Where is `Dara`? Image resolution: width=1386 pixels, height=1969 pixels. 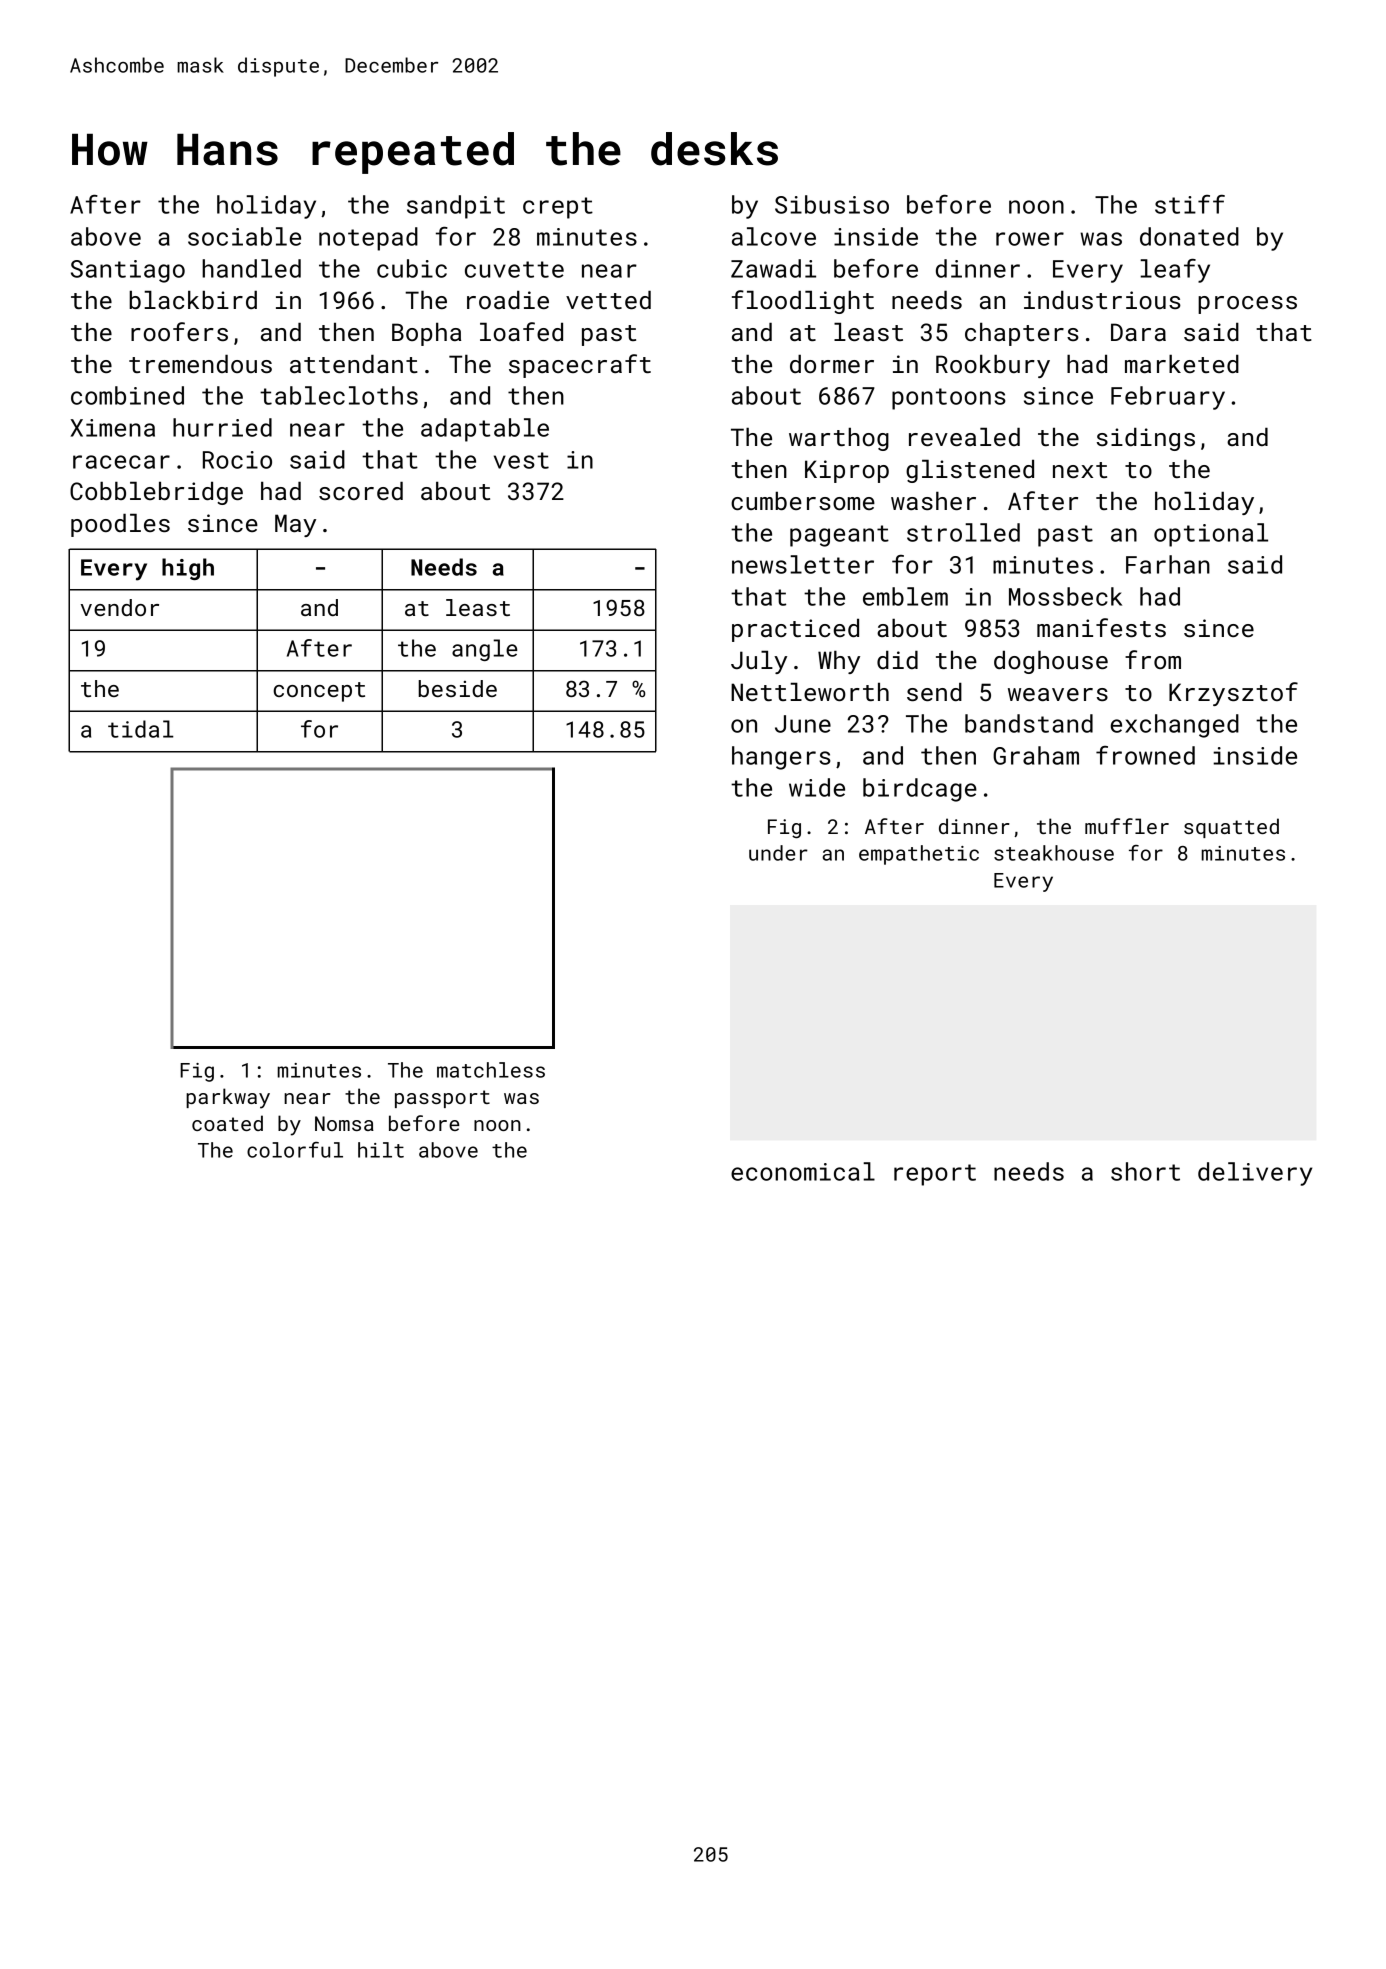
Dara is located at coordinates (1138, 332).
